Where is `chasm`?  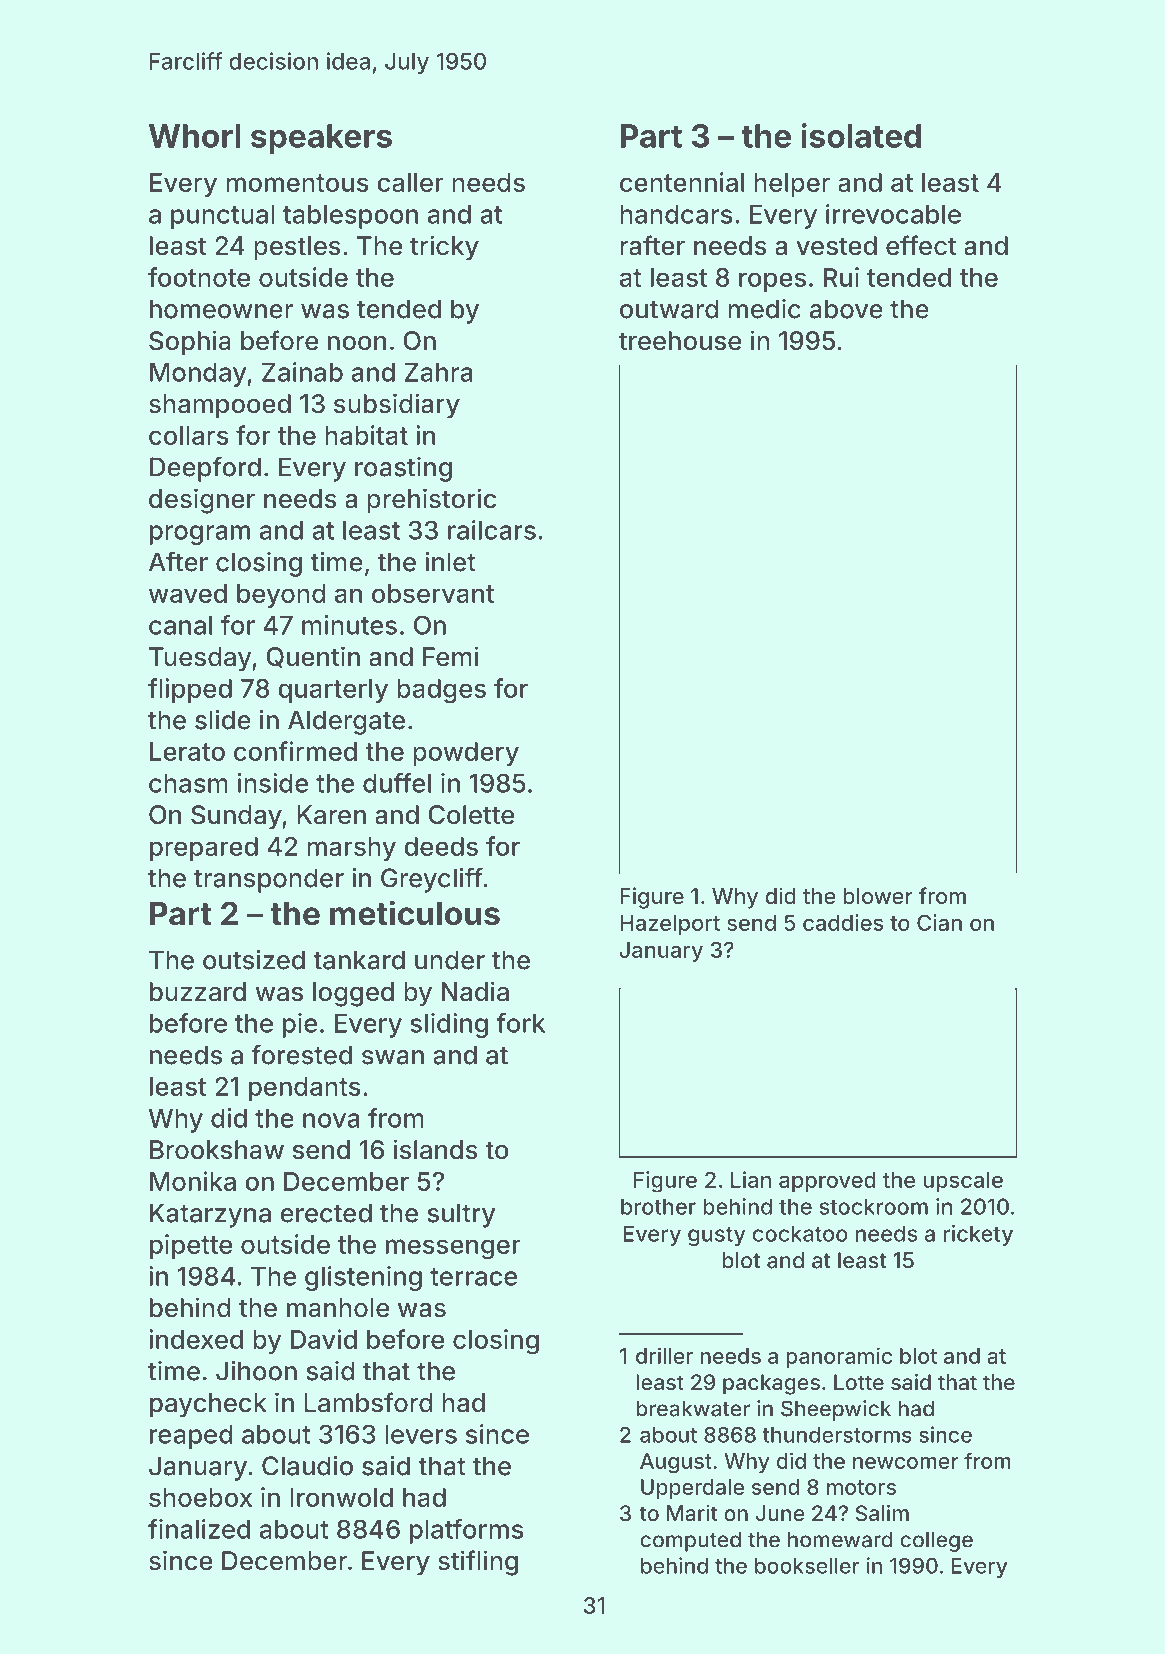 chasm is located at coordinates (188, 783).
